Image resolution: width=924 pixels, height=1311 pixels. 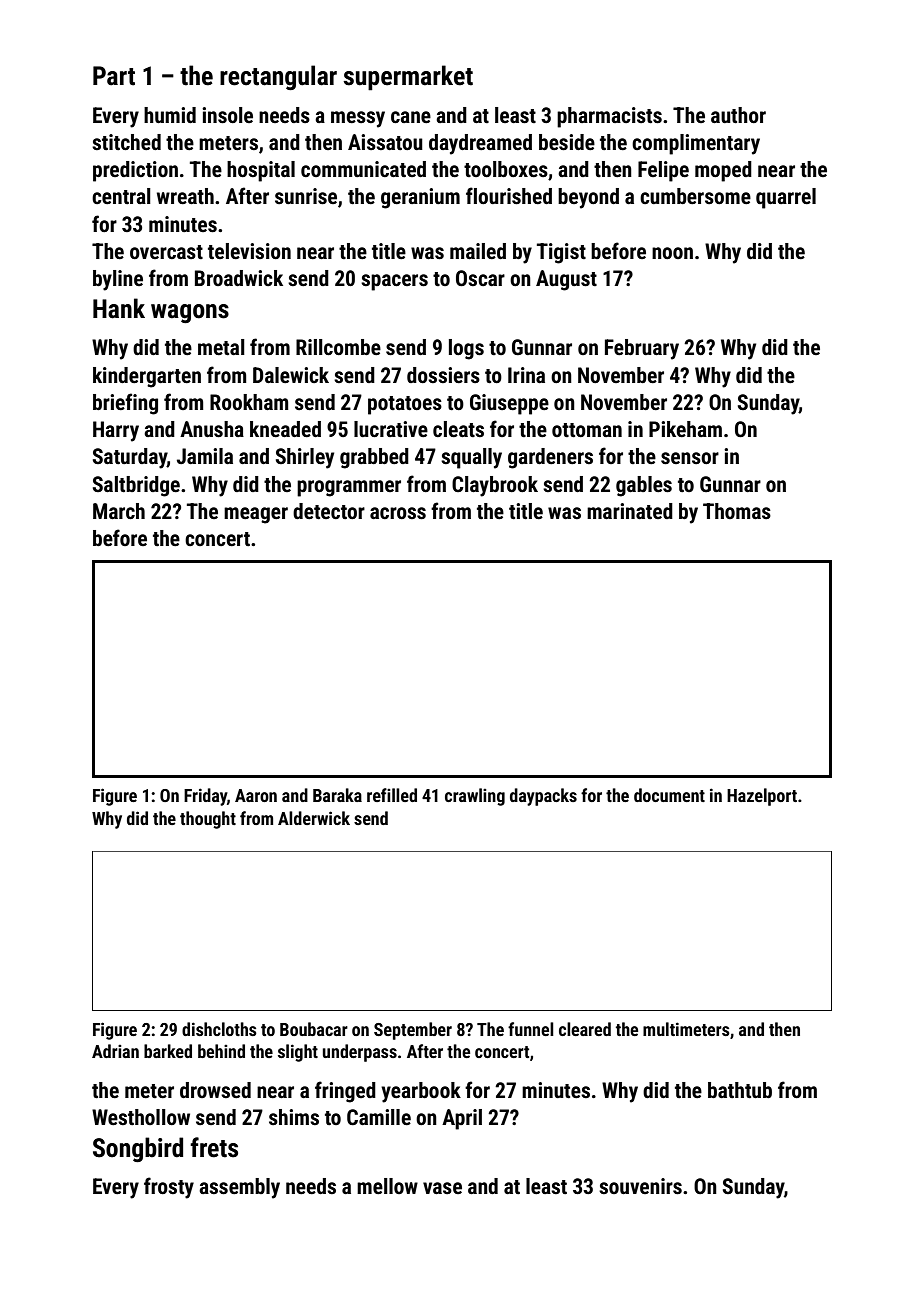 I want to click on Part, so click(x=114, y=76).
